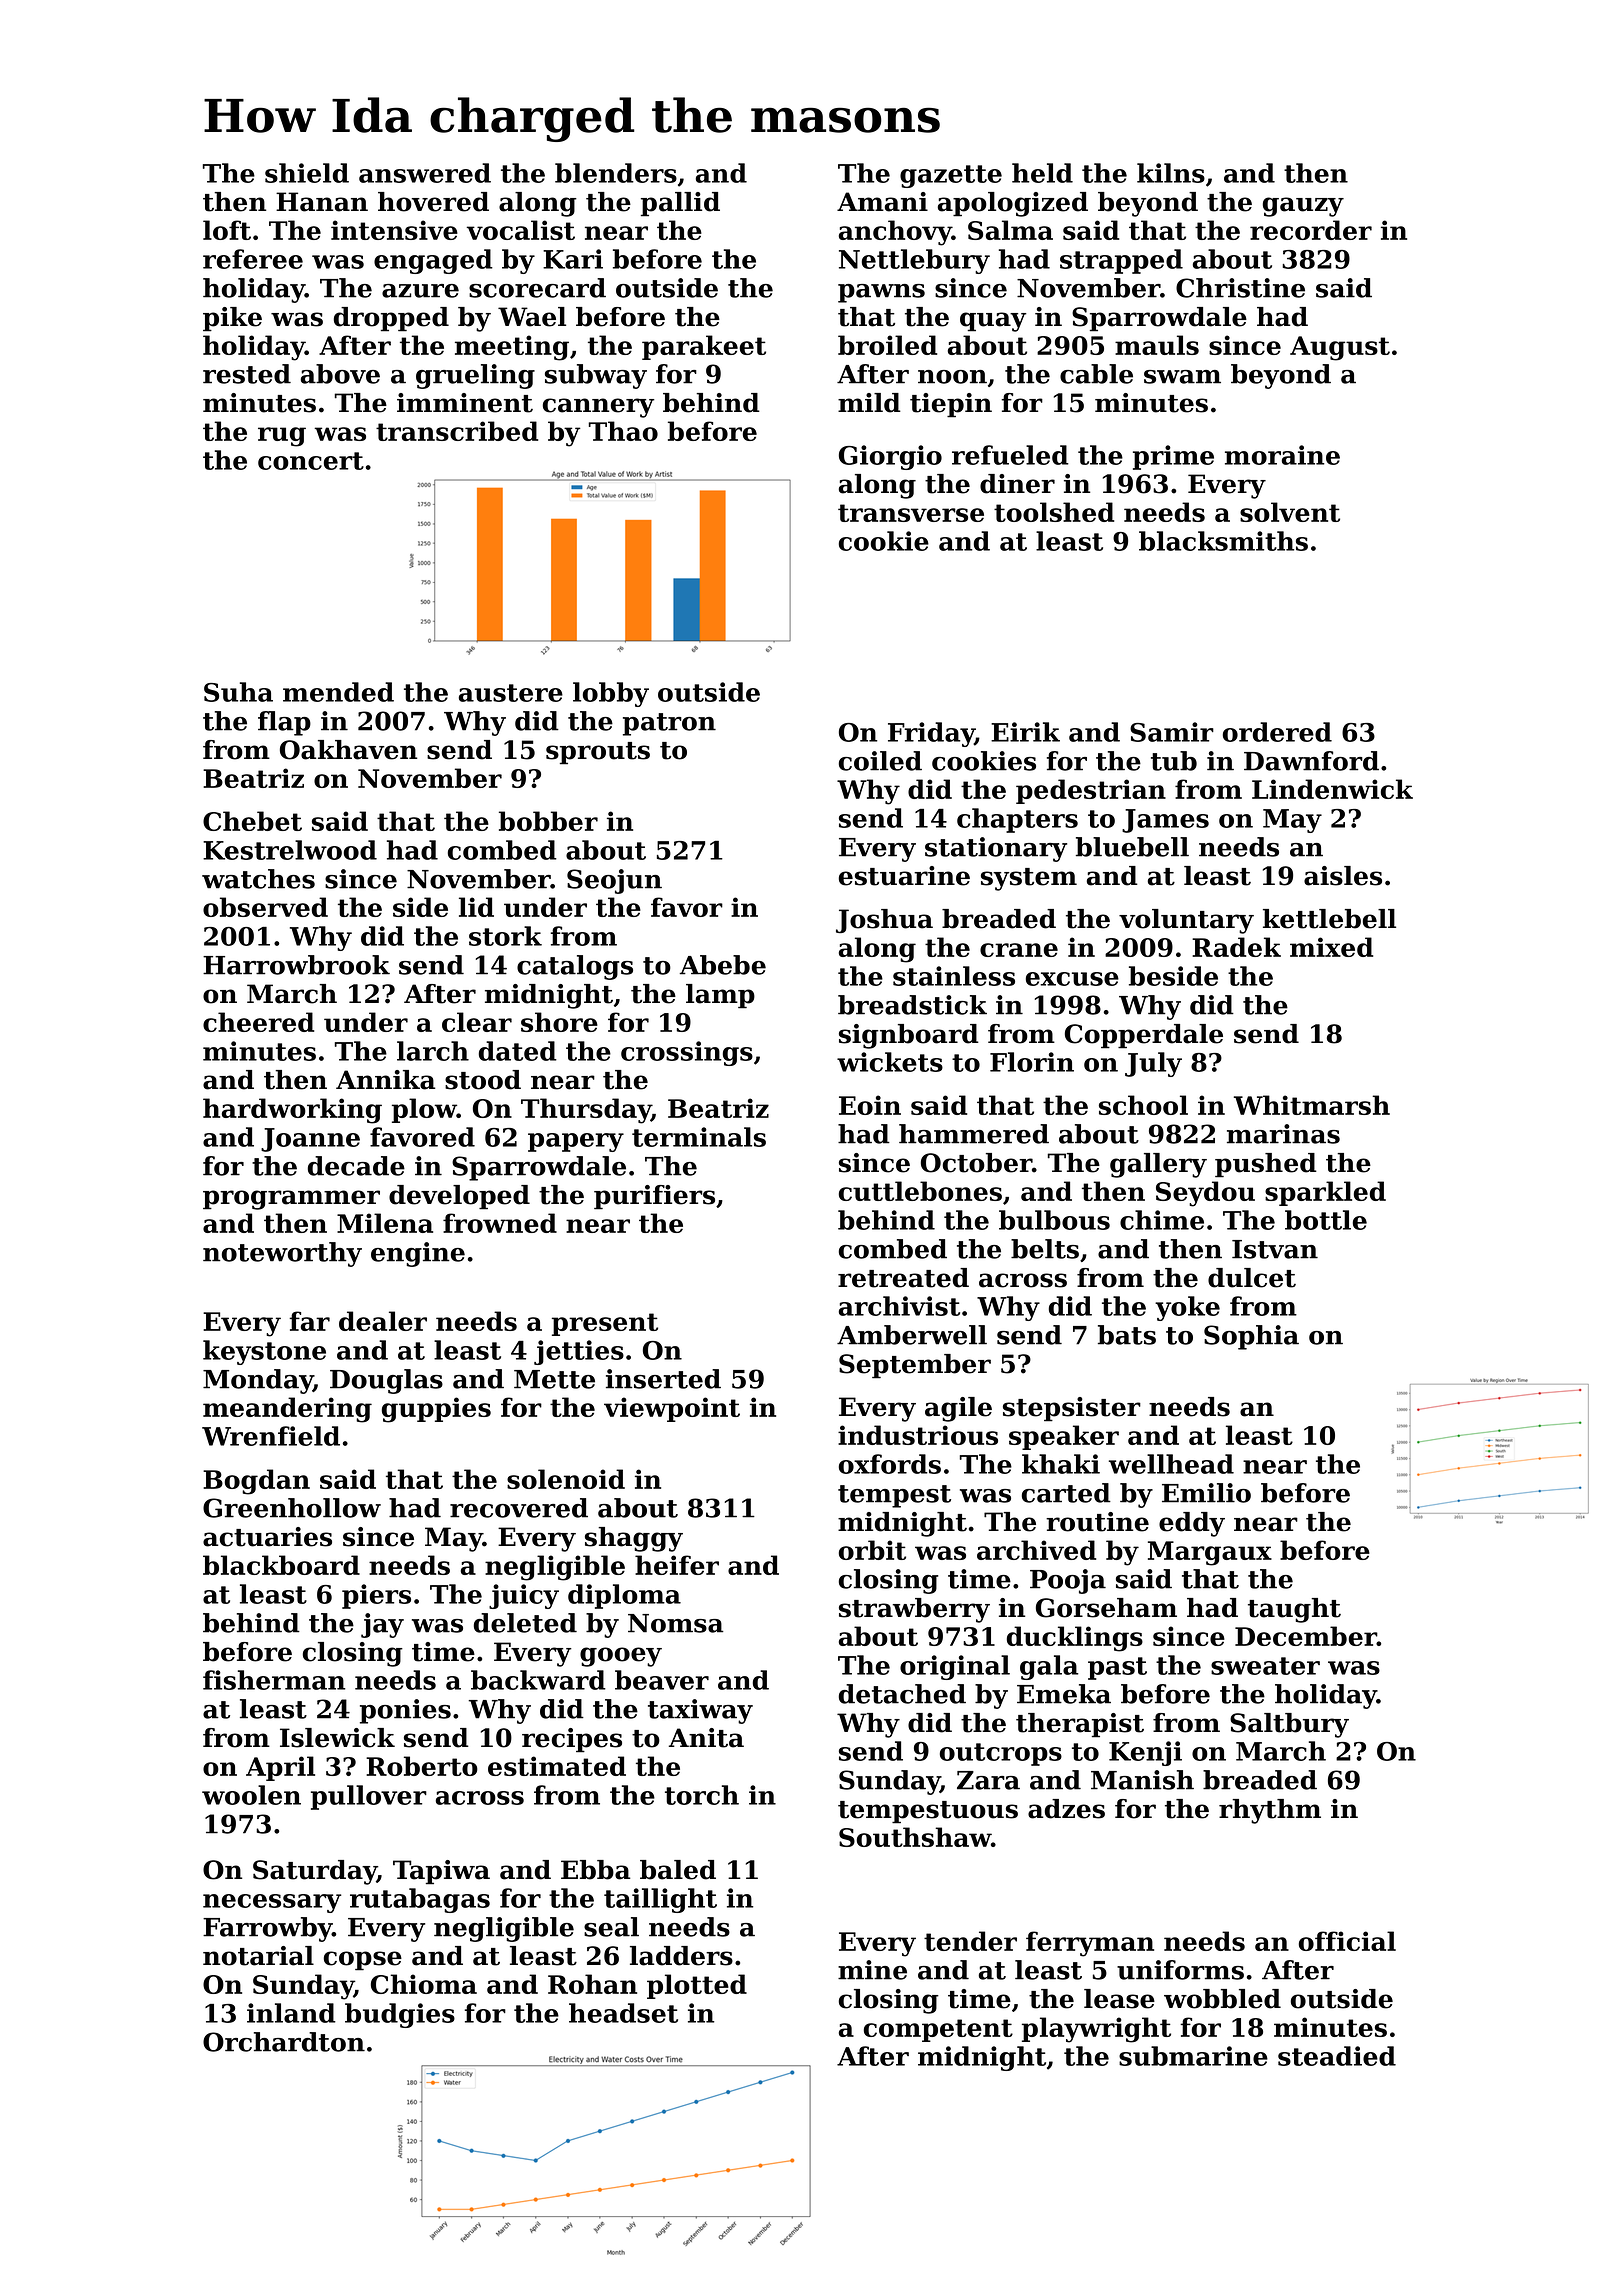 The height and width of the screenshot is (2292, 1620). Describe the element at coordinates (1143, 1105) in the screenshot. I see `school` at that location.
